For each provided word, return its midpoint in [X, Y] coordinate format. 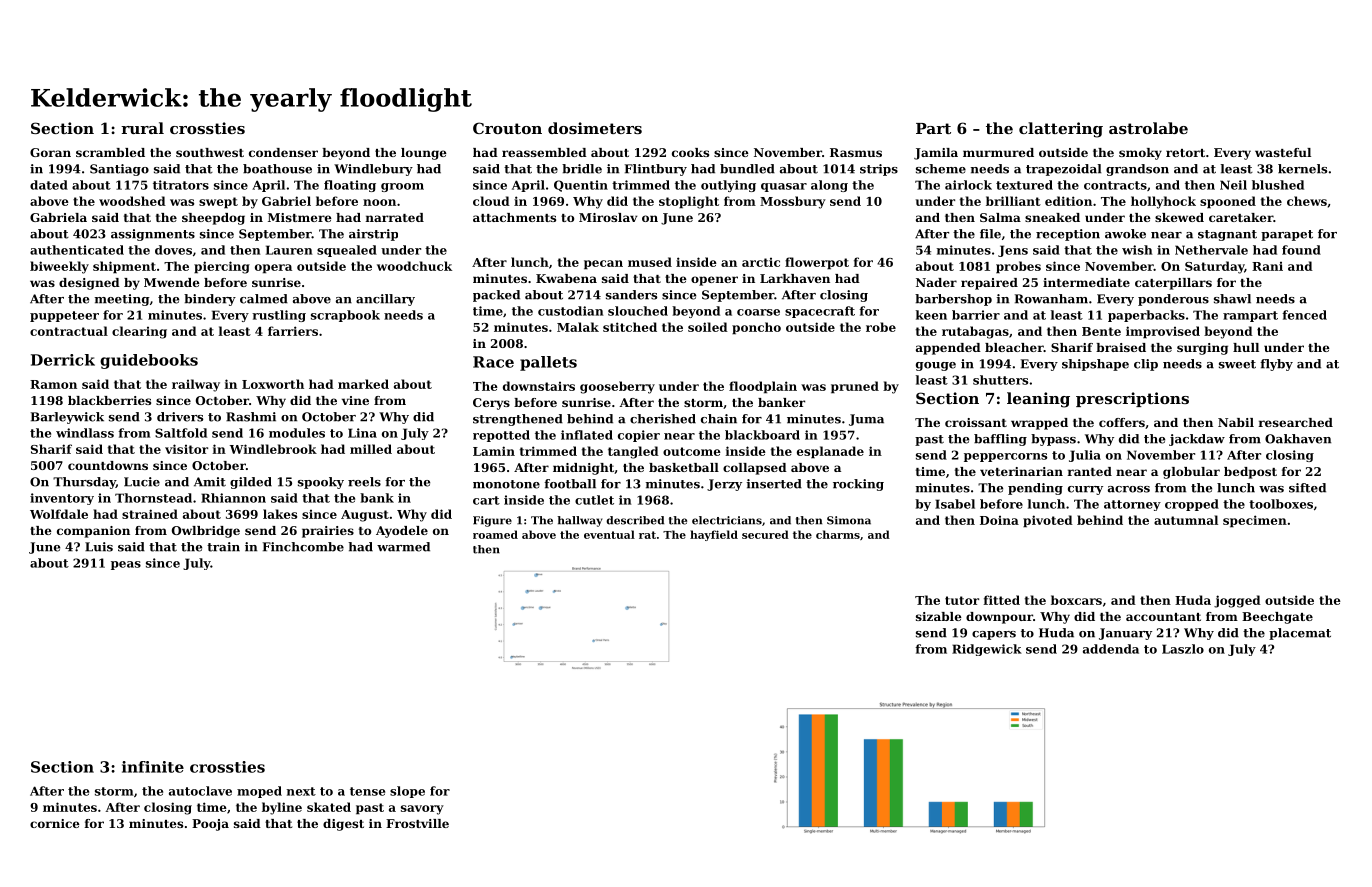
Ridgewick [987, 650]
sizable [939, 616]
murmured [998, 152]
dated [49, 185]
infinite [153, 767]
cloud [491, 201]
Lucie [142, 482]
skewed [1179, 217]
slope [407, 792]
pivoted [1048, 521]
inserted [774, 484]
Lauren [289, 250]
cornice [55, 823]
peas [126, 565]
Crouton [507, 128]
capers [994, 635]
